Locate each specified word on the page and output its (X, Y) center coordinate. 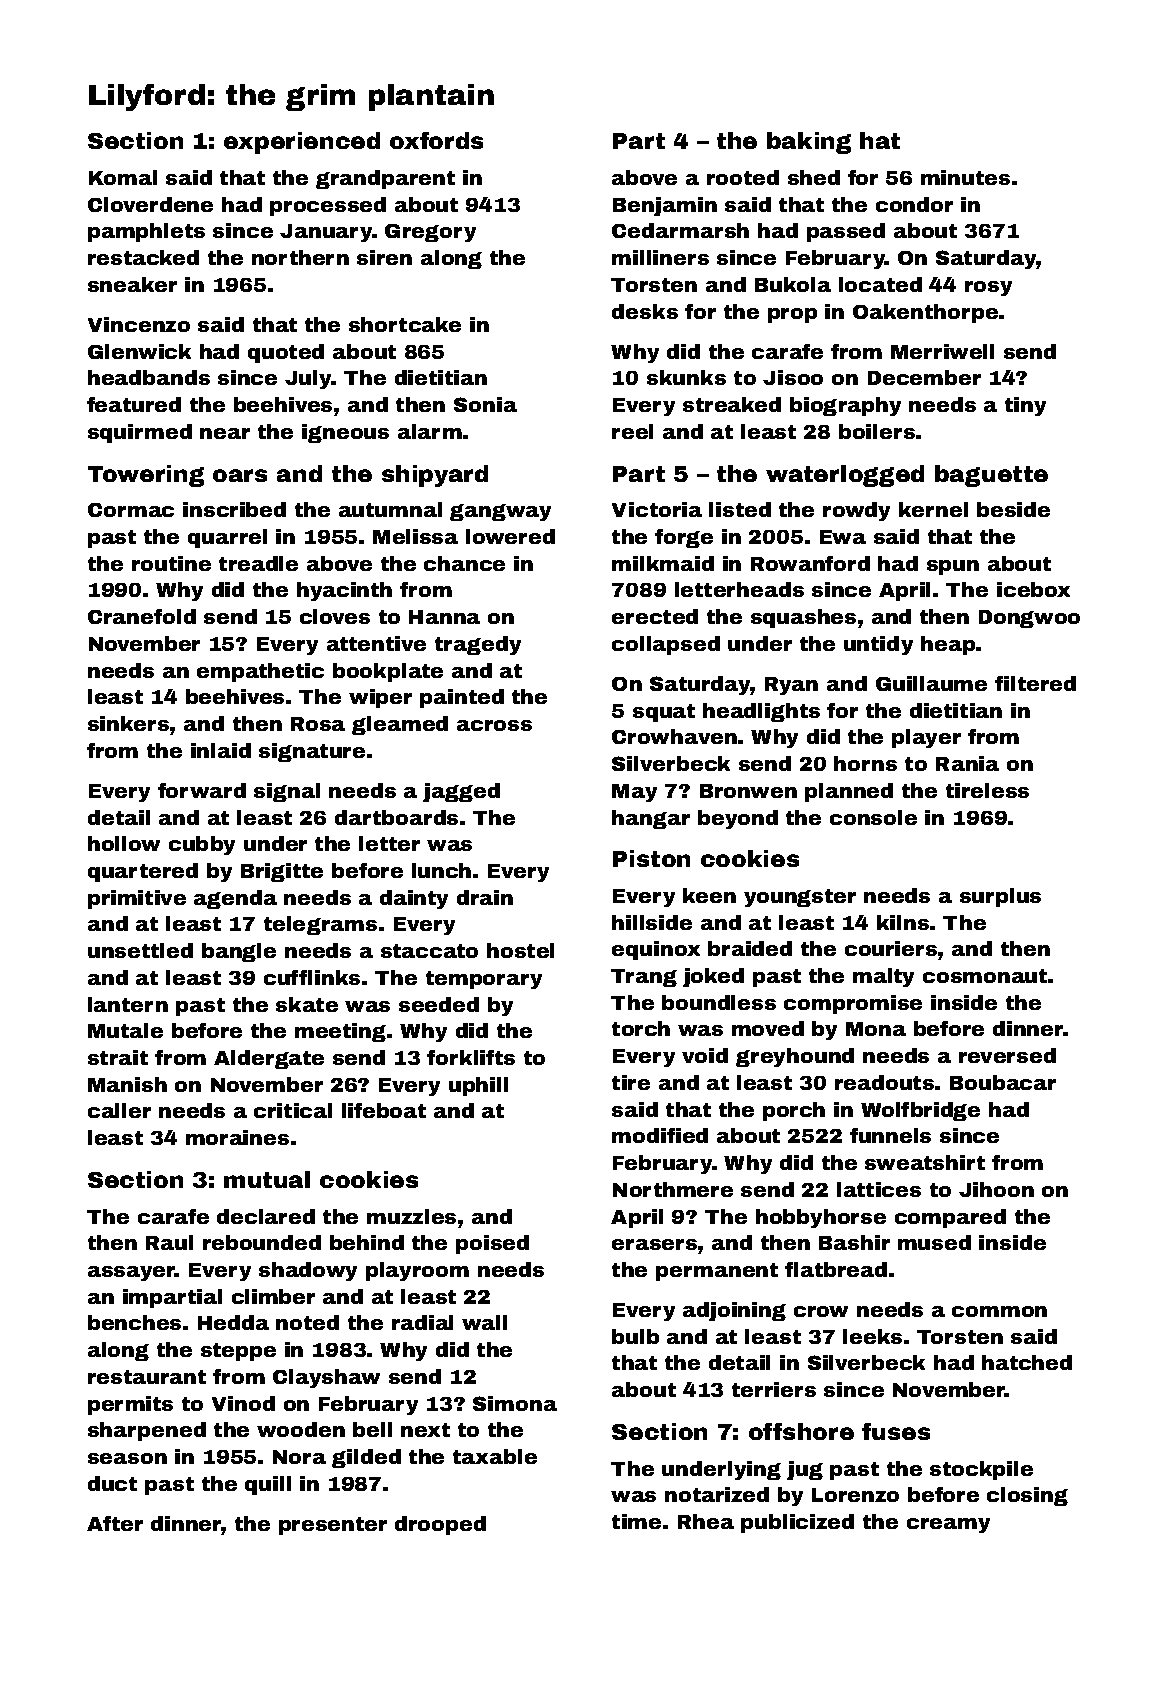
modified (660, 1135)
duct (112, 1483)
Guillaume (931, 683)
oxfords (436, 140)
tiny (1025, 406)
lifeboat (384, 1110)
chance (464, 563)
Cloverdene (150, 204)
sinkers (128, 723)
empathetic (260, 672)
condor (914, 204)
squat (664, 713)
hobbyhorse (821, 1218)
